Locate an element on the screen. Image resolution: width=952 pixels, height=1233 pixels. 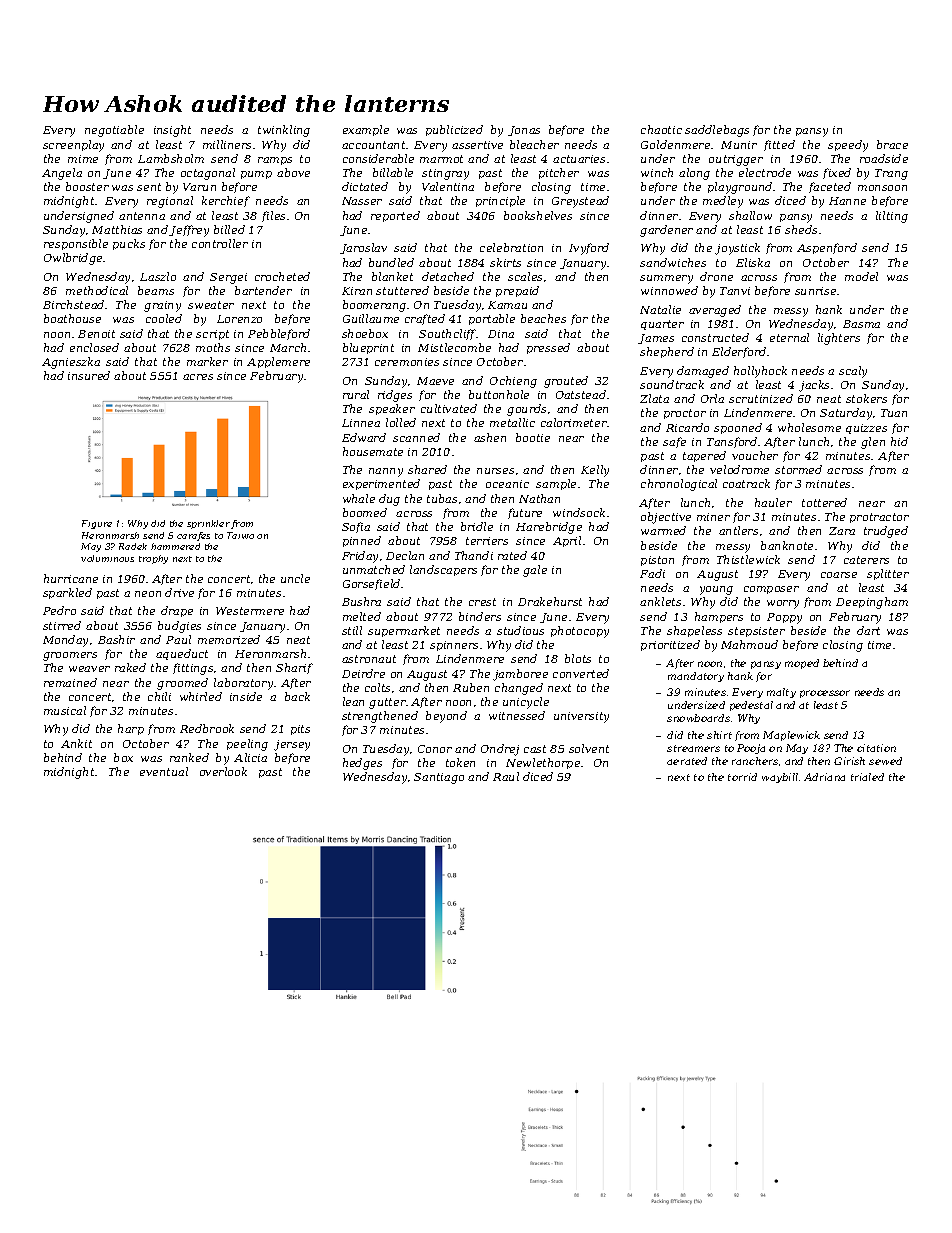
saddlebags is located at coordinates (717, 131).
